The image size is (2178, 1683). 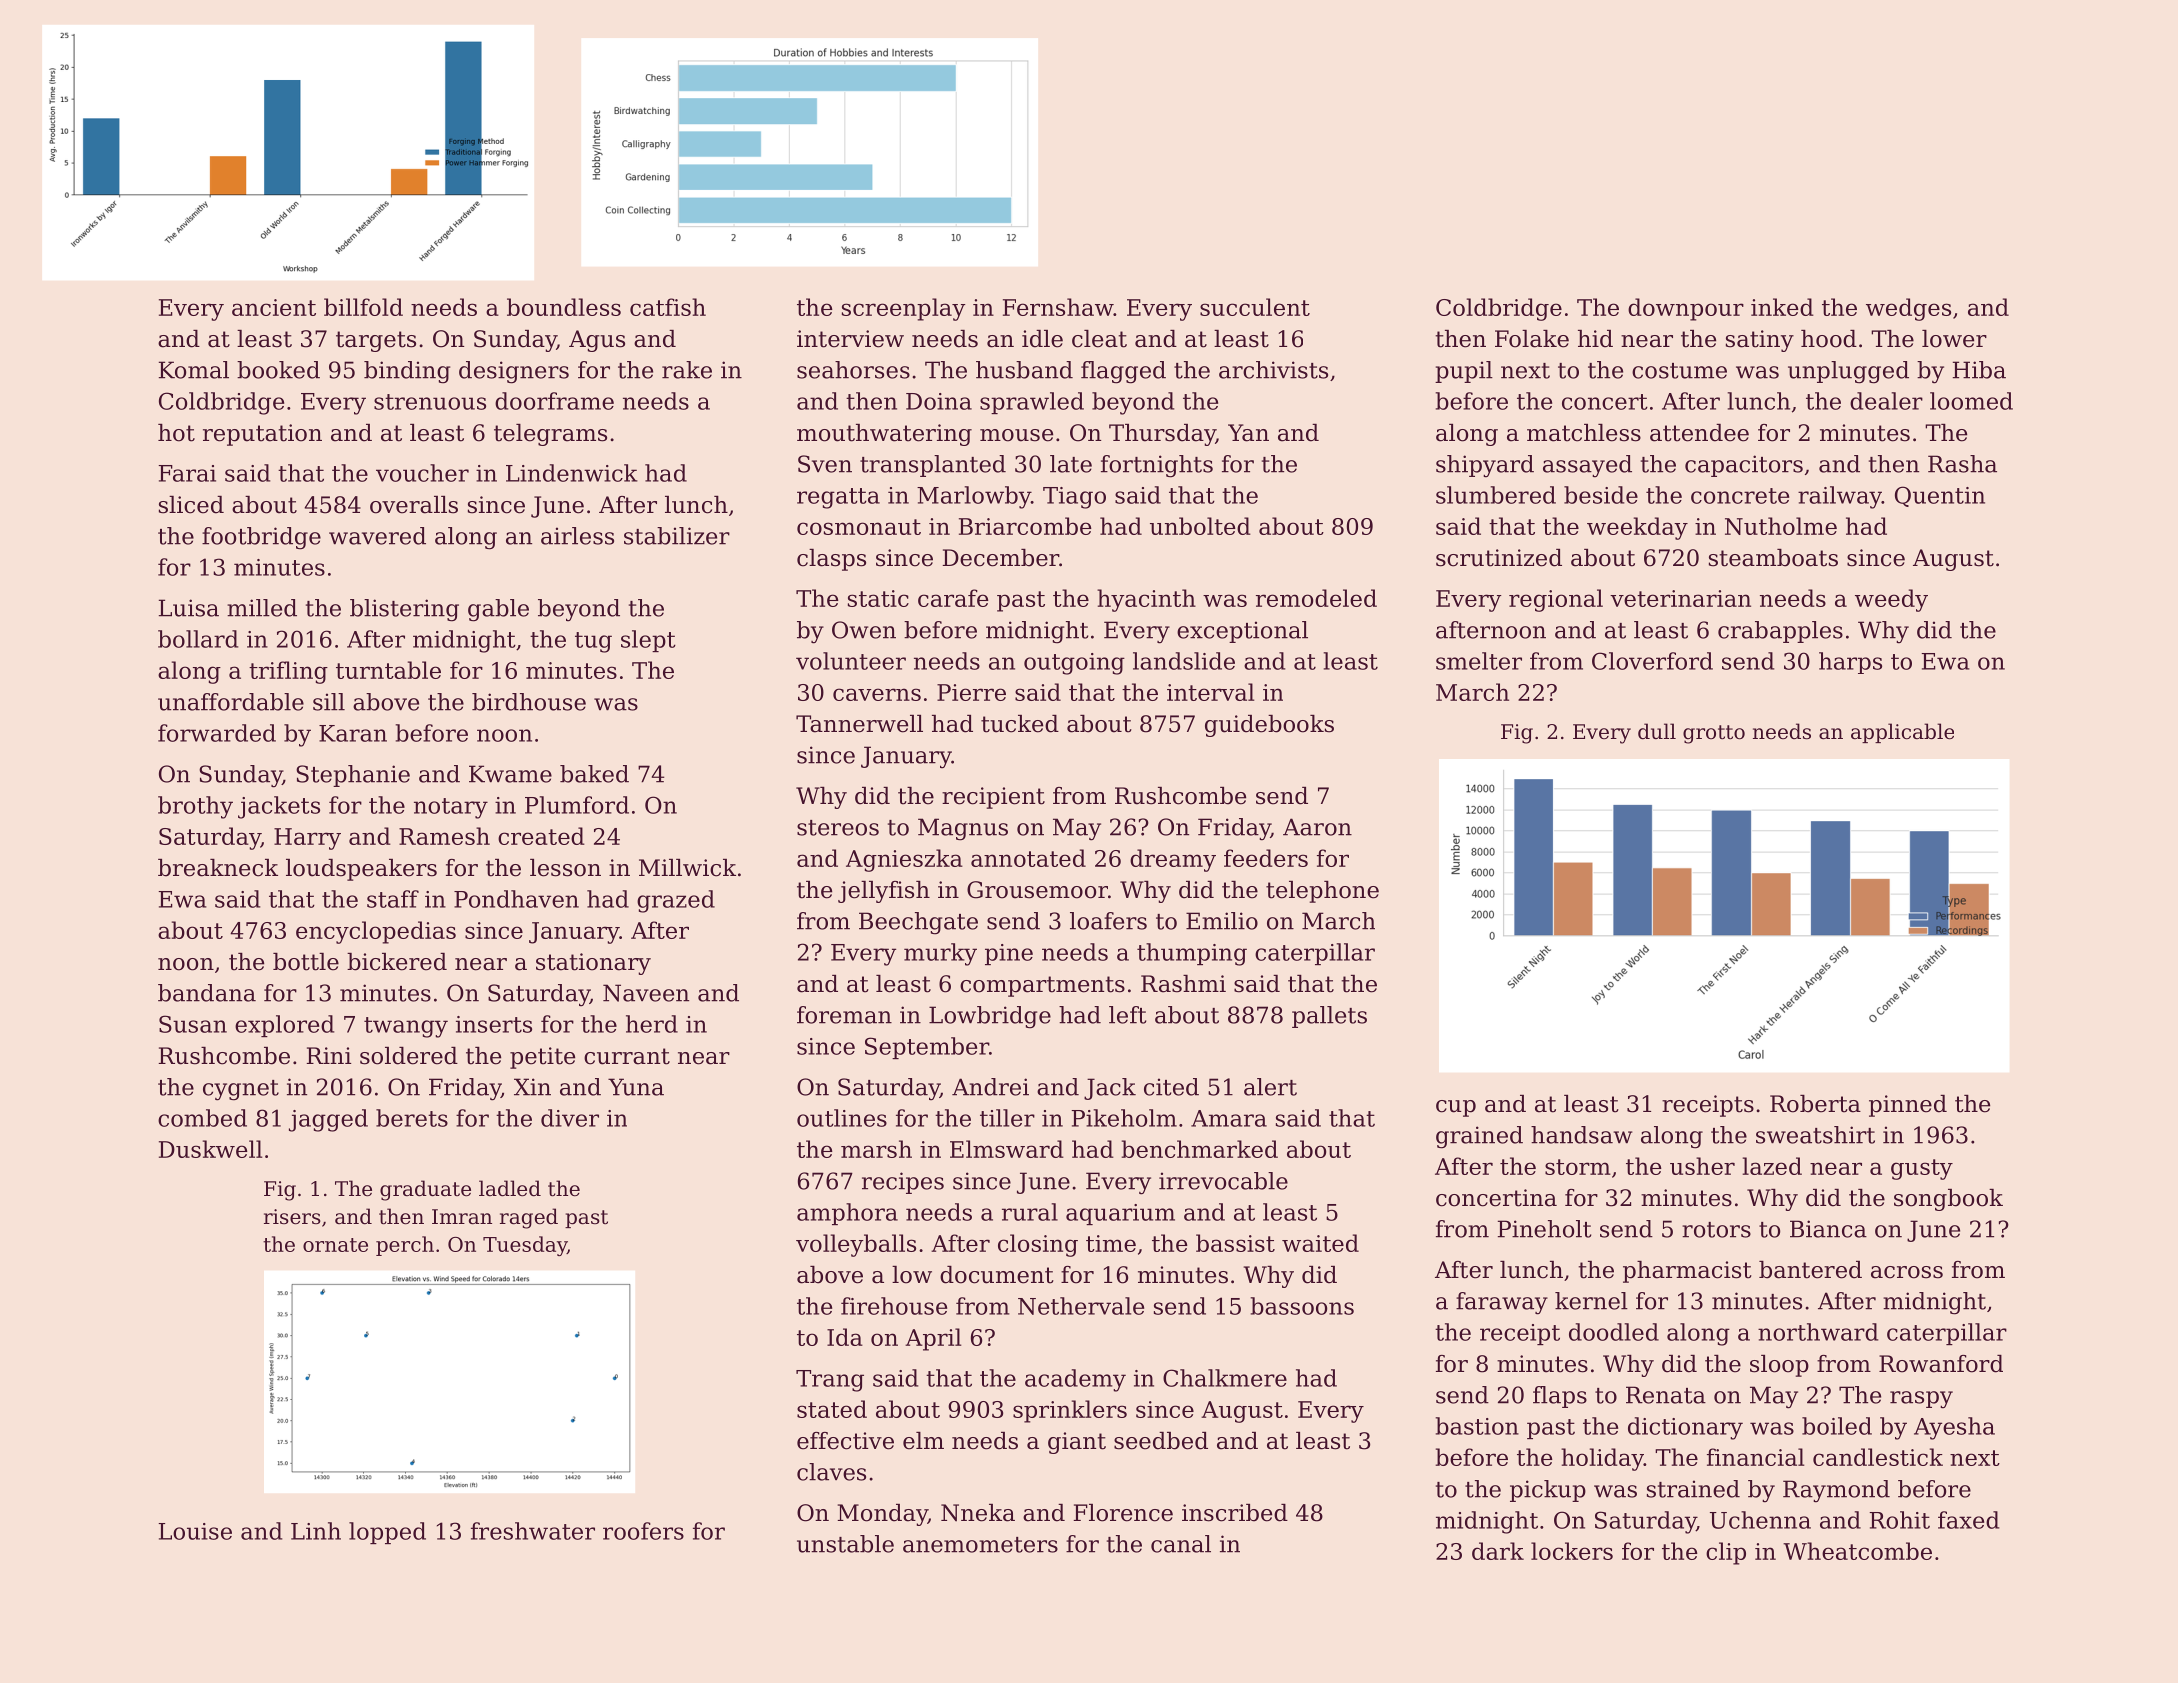 I want to click on raged, so click(x=529, y=1218).
